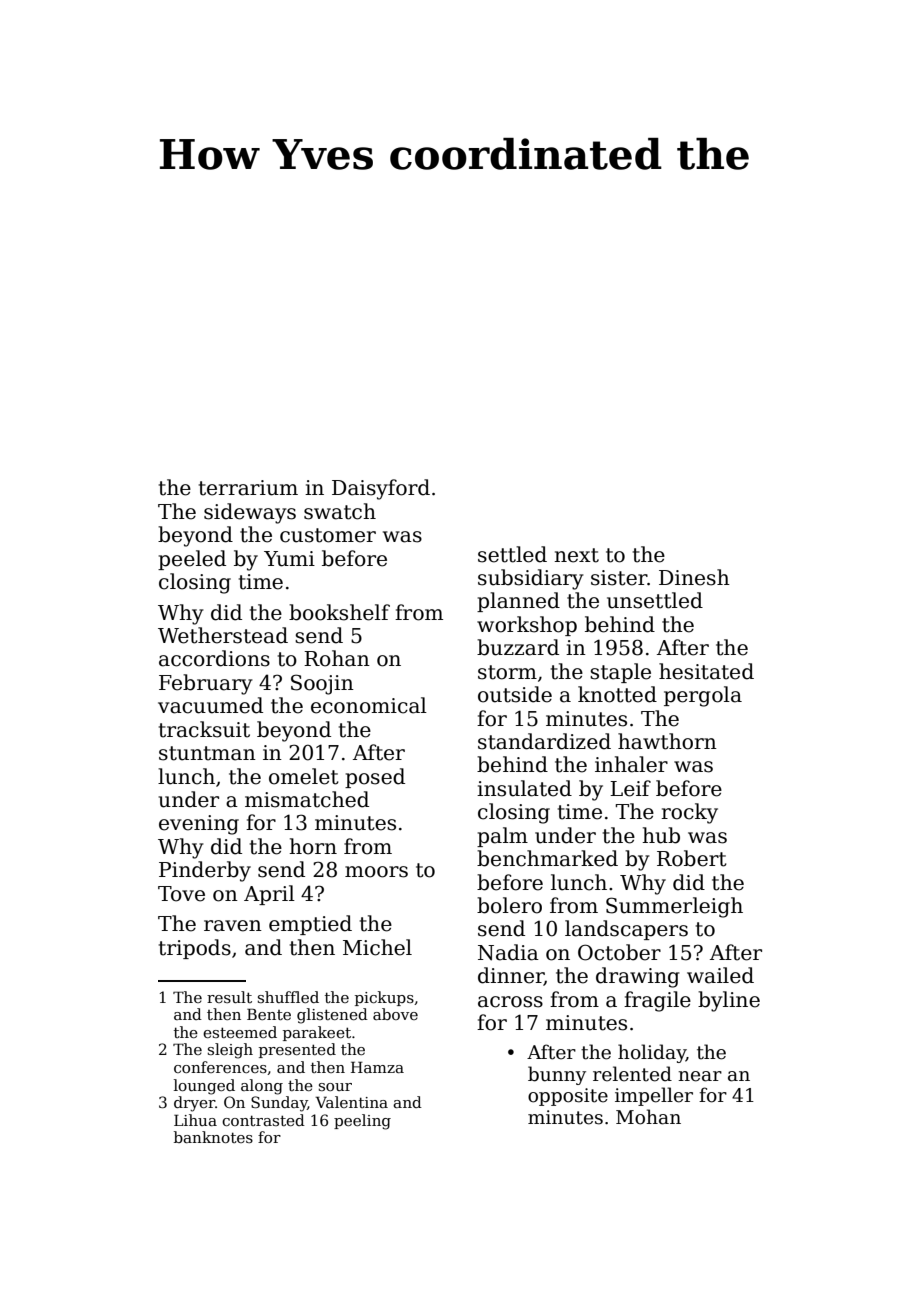 The height and width of the page is (1311, 924). What do you see at coordinates (369, 705) in the page?
I see `economical` at bounding box center [369, 705].
